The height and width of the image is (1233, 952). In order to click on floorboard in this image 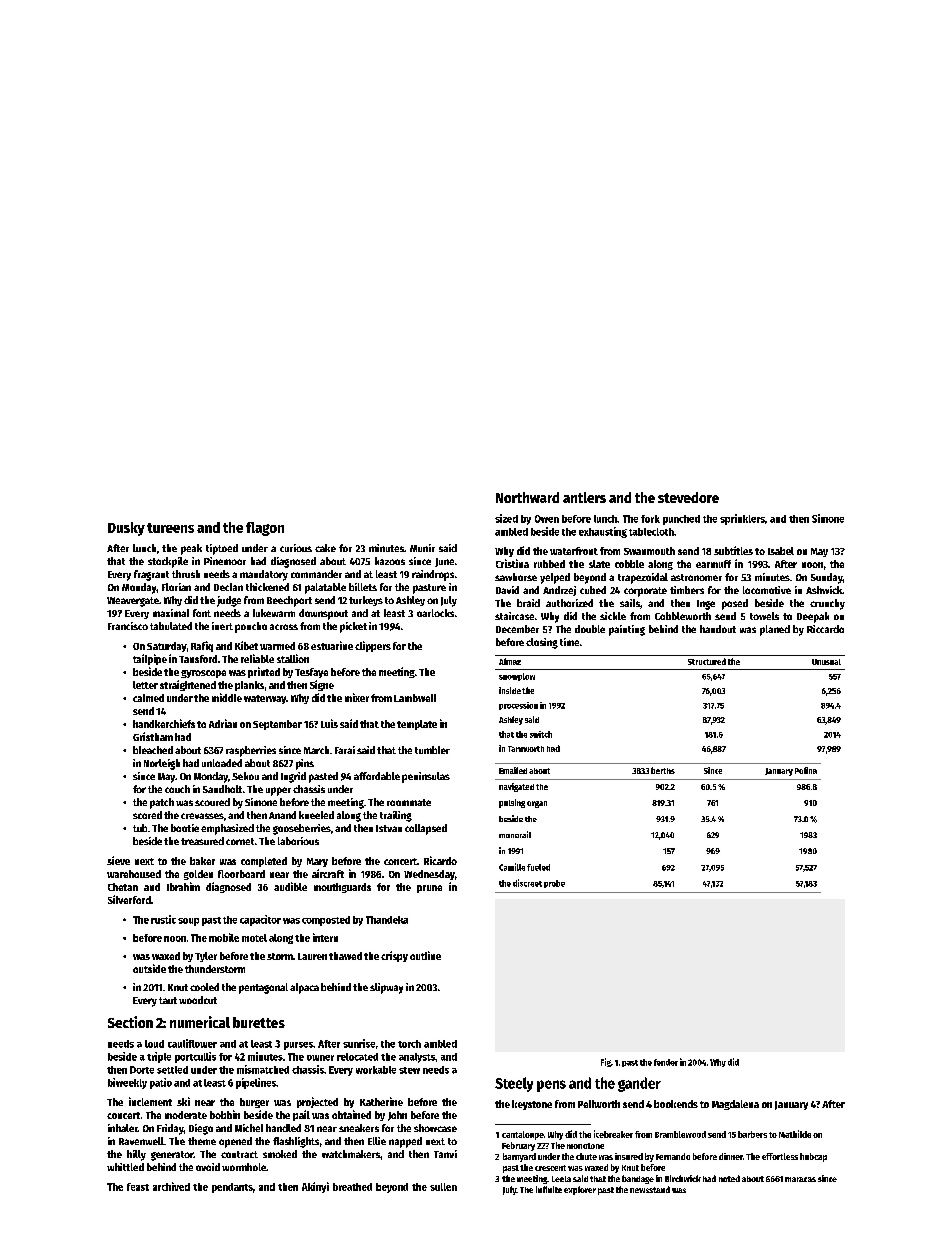, I will do `click(241, 874)`.
